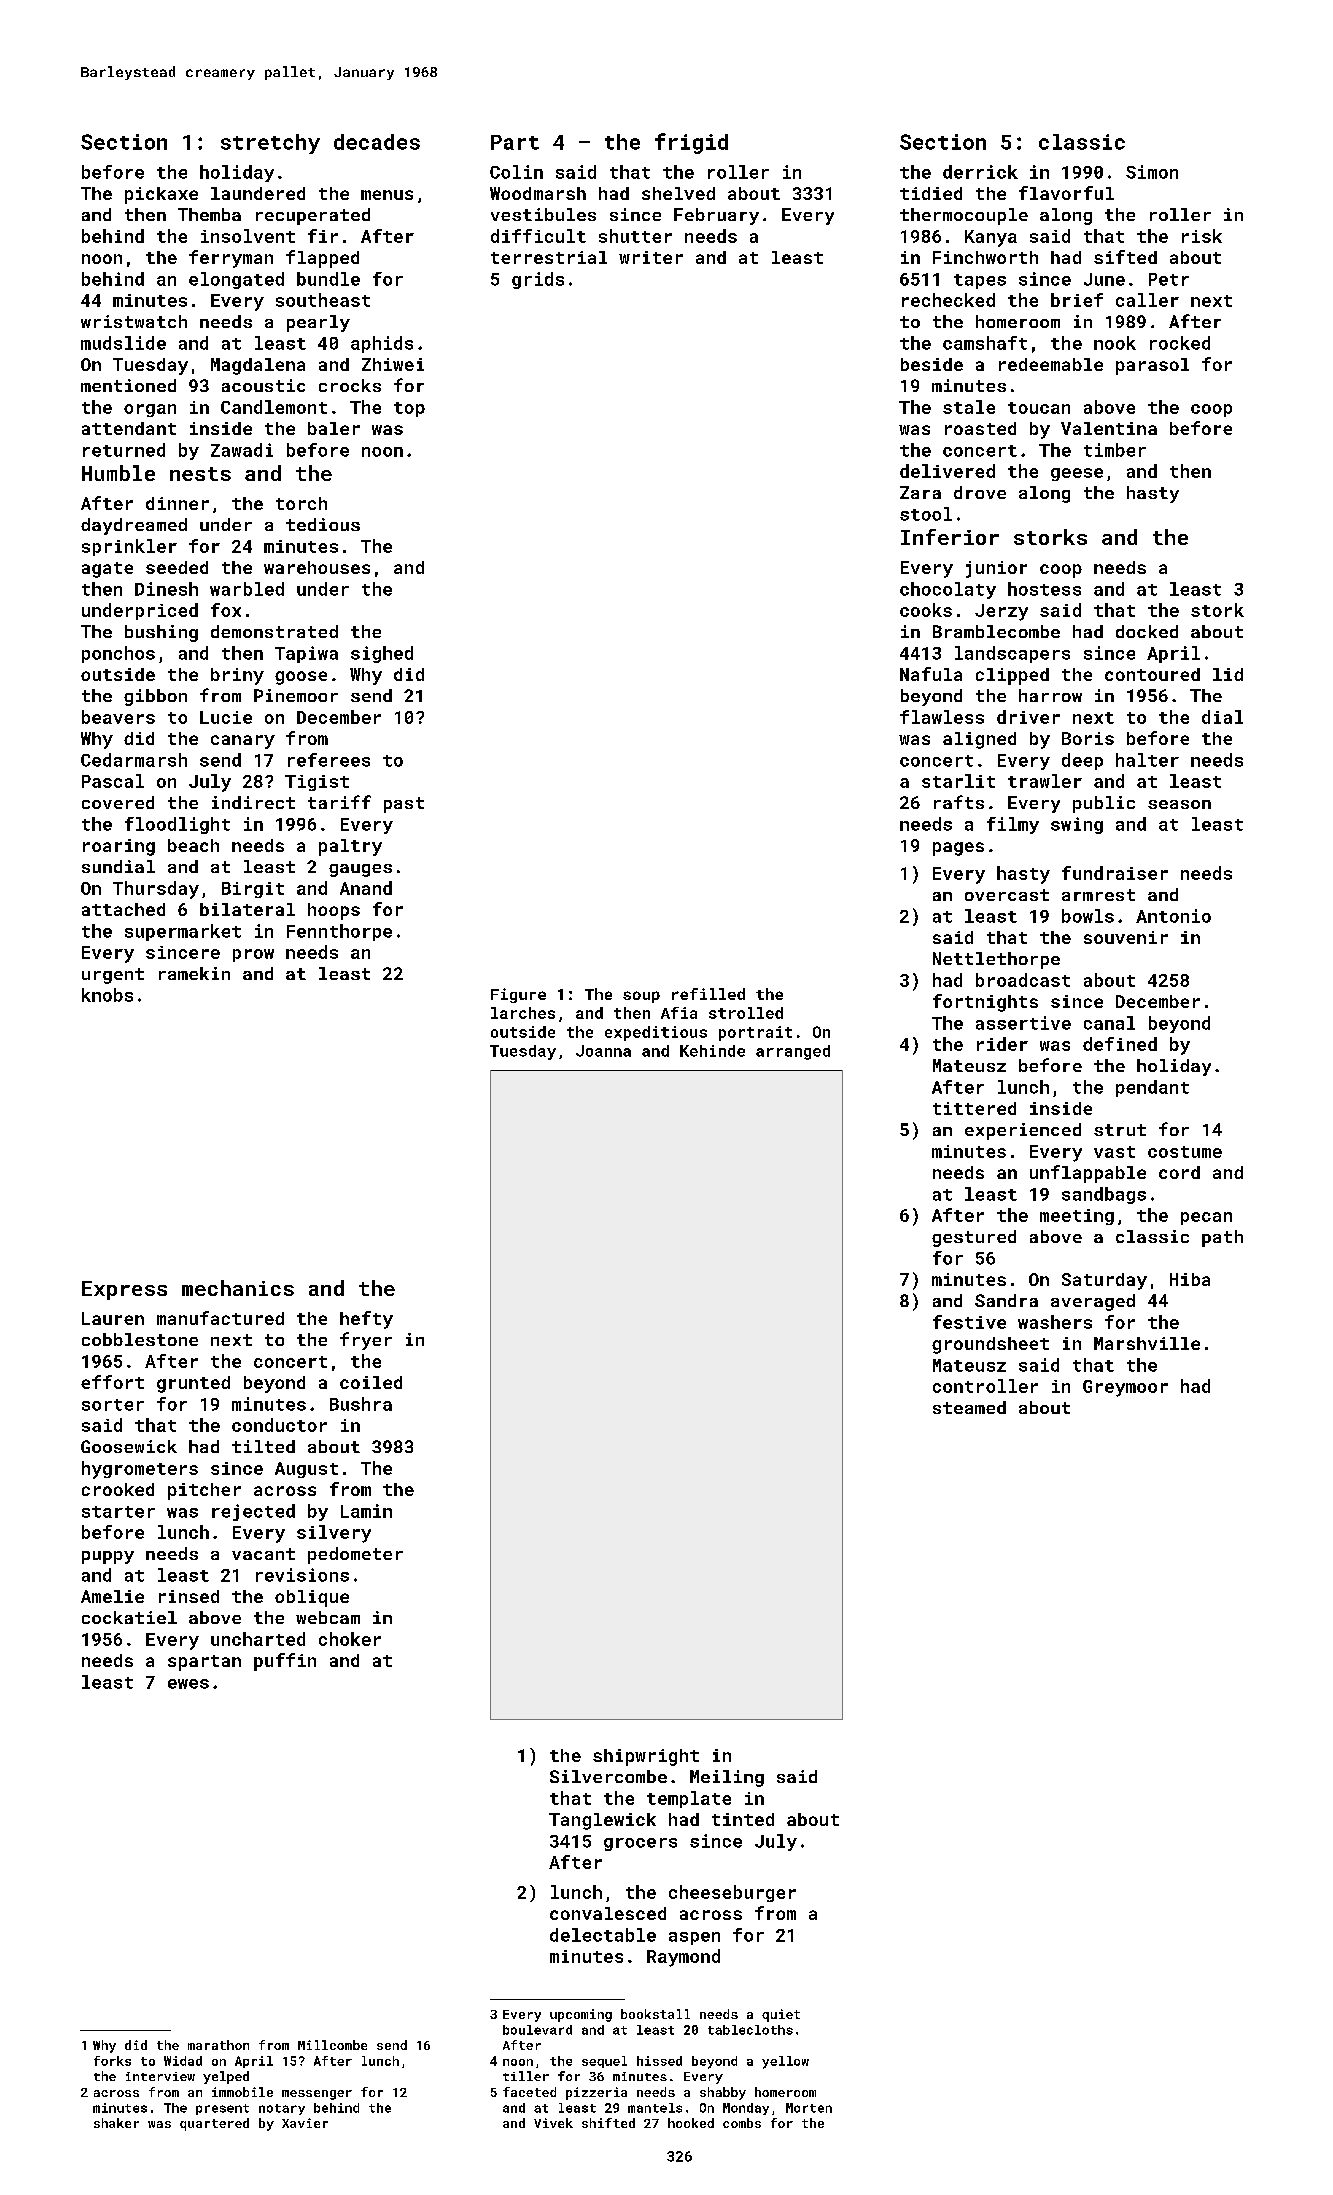 This image has height=2195, width=1333. Describe the element at coordinates (641, 997) in the image. I see `soup` at that location.
